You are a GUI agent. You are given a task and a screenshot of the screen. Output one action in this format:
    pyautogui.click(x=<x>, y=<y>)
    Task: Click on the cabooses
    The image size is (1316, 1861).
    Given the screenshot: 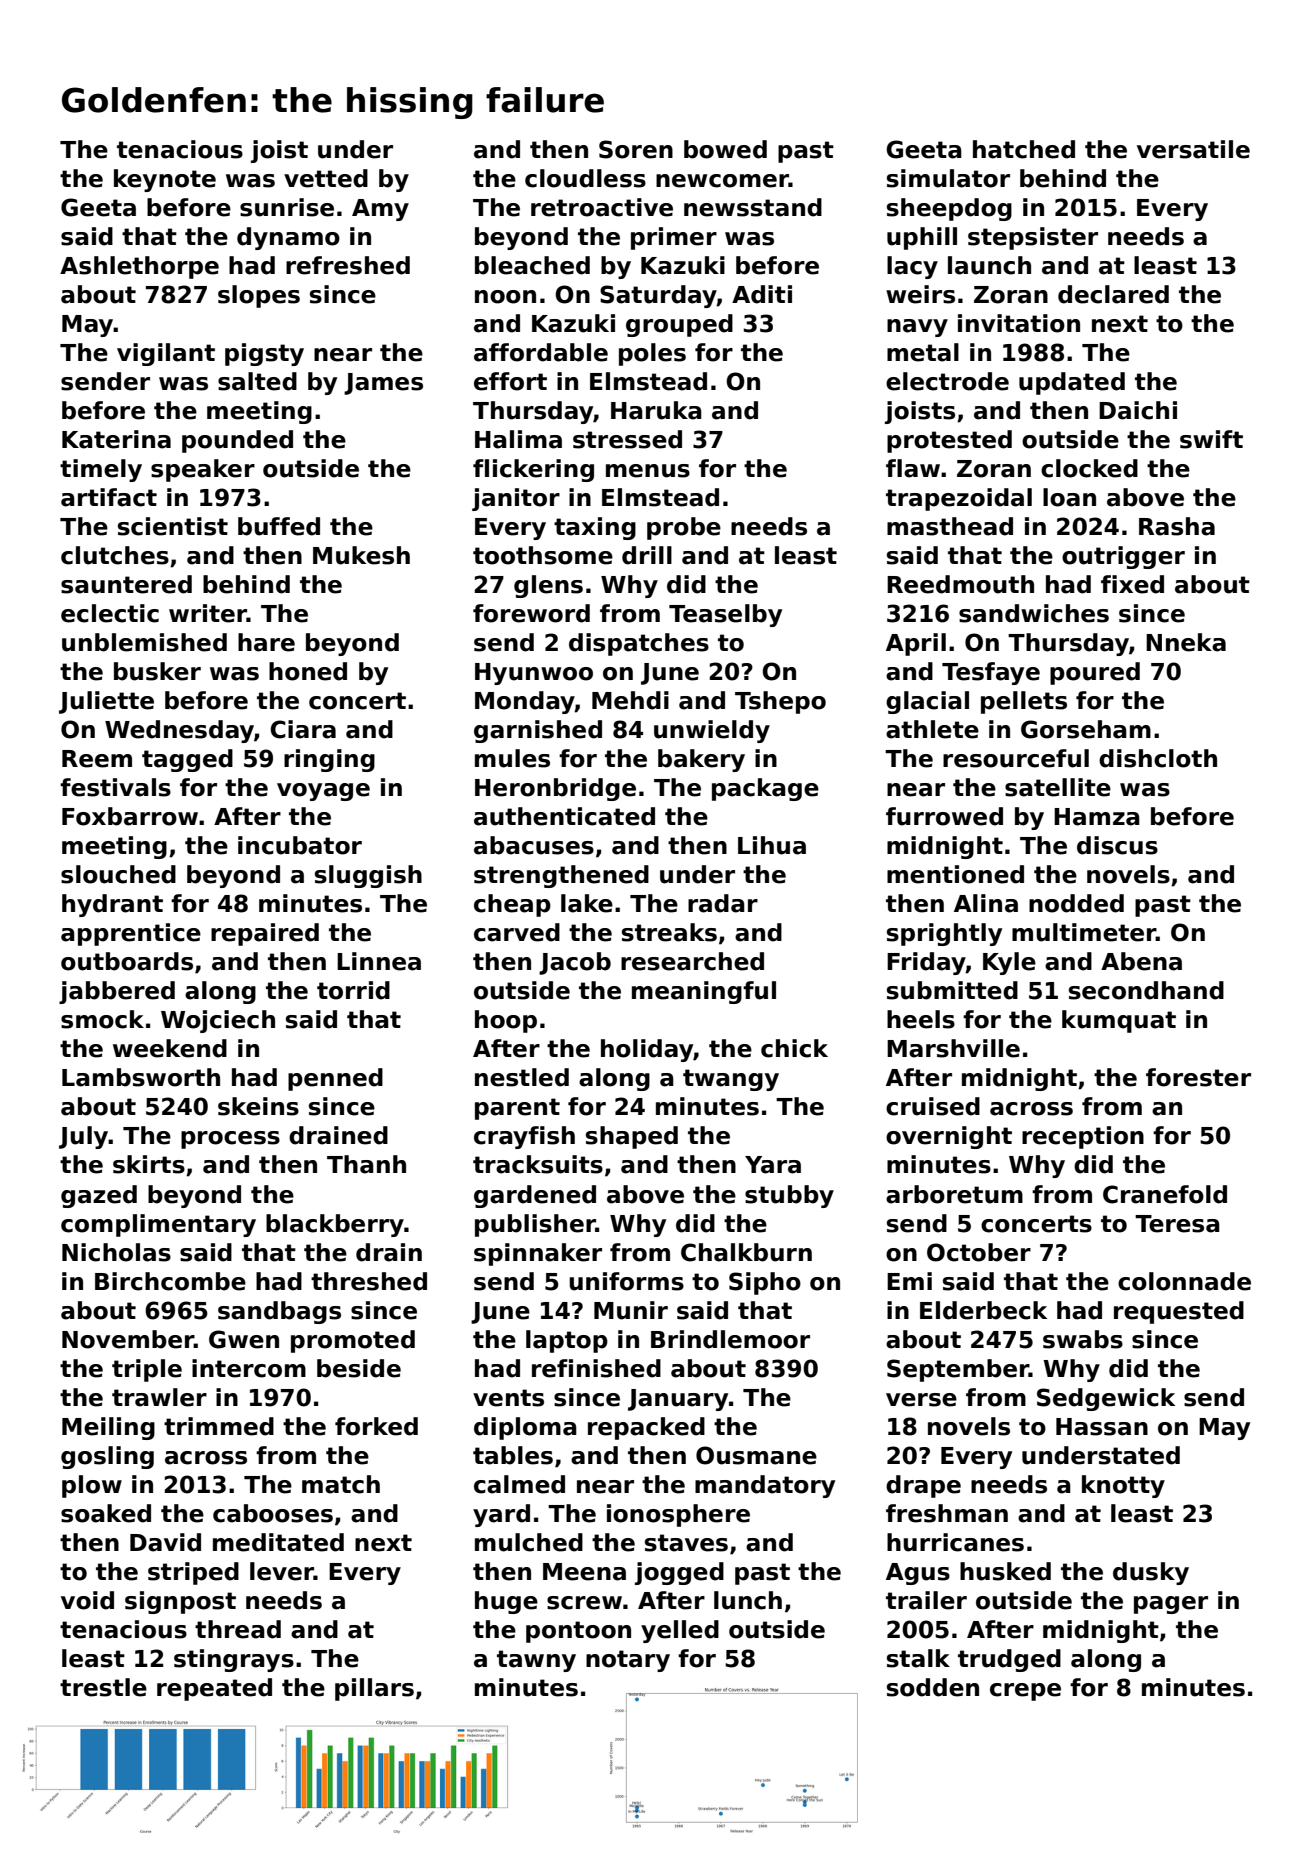 What is the action you would take?
    pyautogui.click(x=273, y=1513)
